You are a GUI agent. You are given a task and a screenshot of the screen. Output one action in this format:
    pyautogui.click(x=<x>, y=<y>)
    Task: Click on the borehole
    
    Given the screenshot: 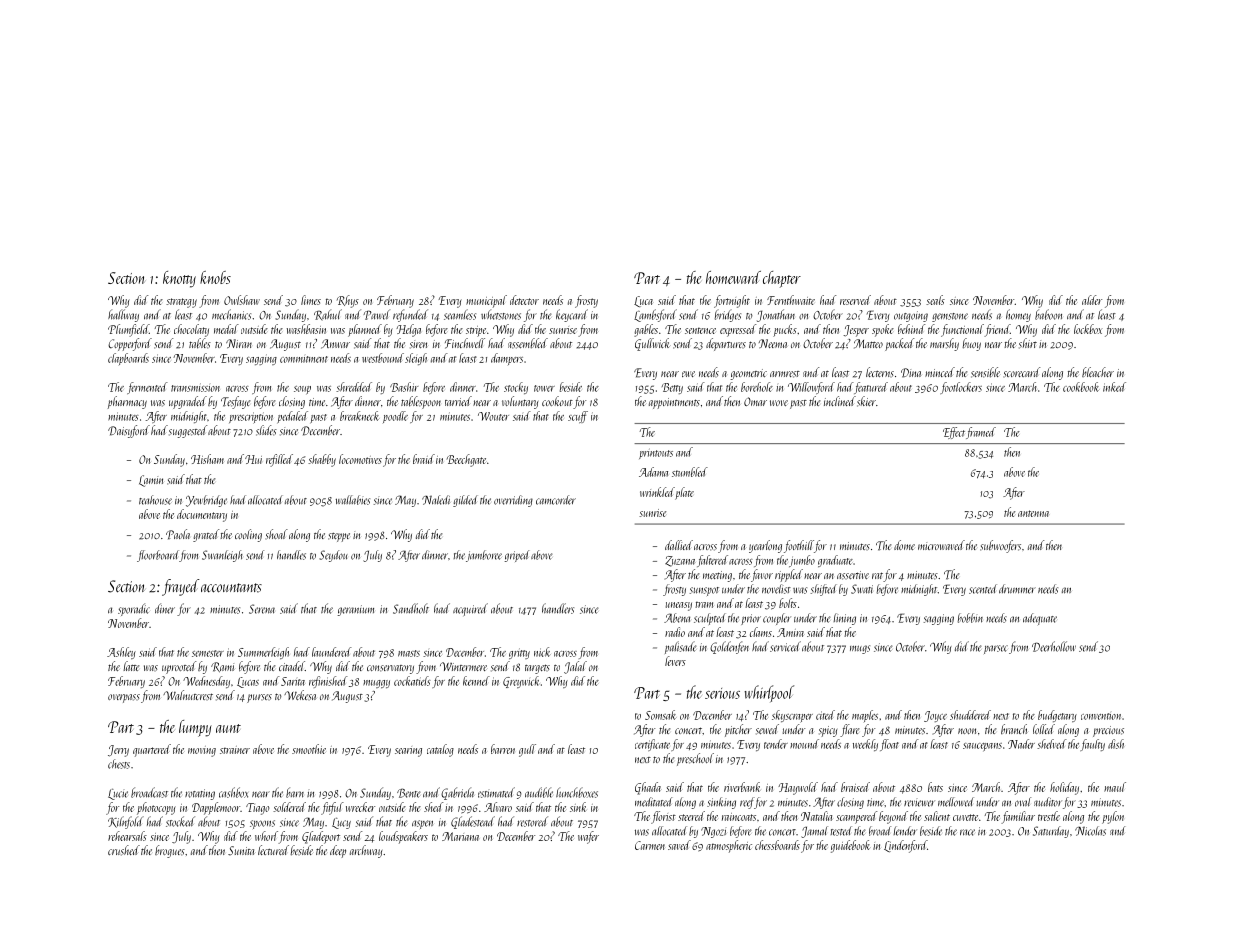 What is the action you would take?
    pyautogui.click(x=757, y=387)
